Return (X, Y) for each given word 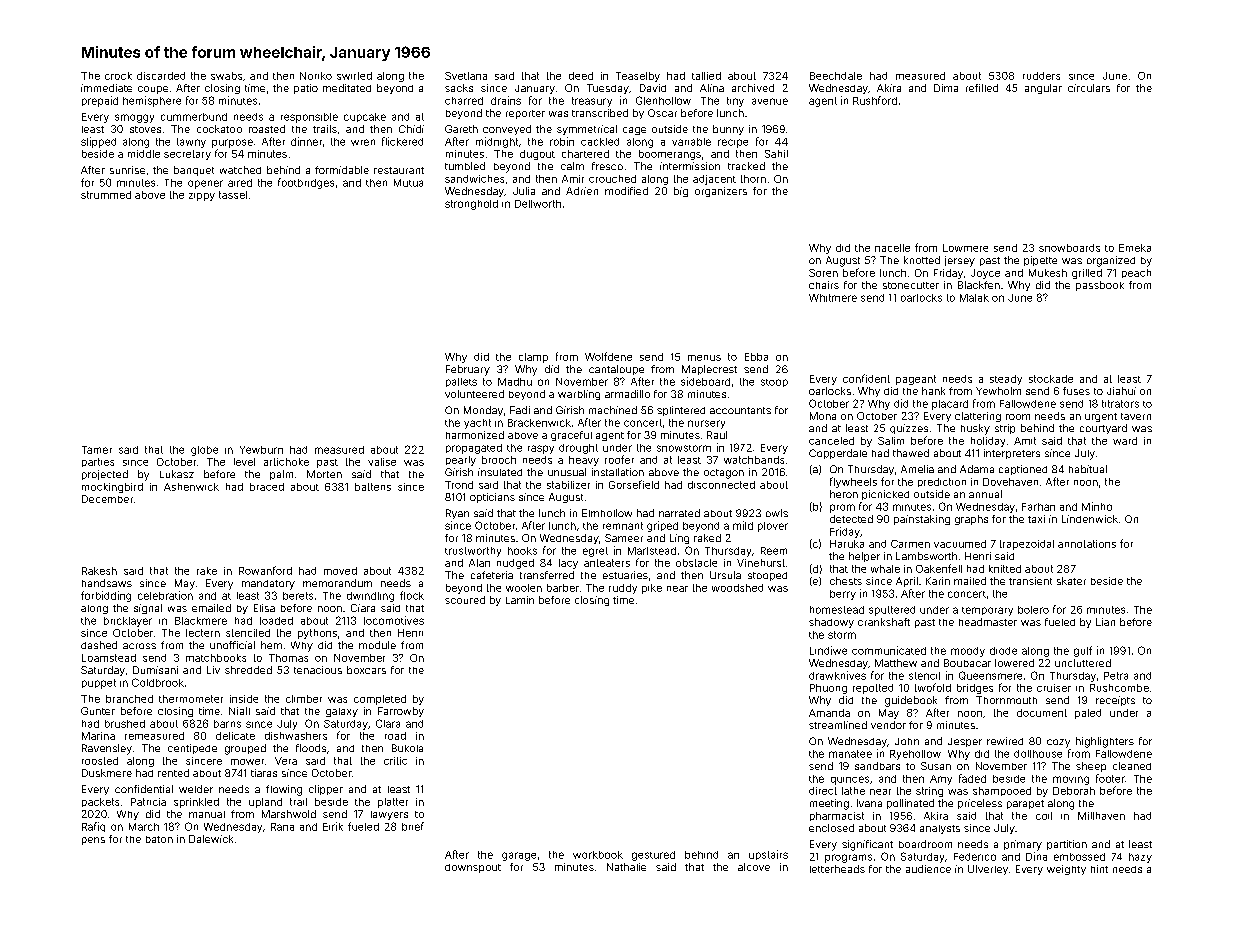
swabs (226, 76)
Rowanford (265, 570)
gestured (653, 856)
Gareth (461, 129)
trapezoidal (1027, 545)
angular (1043, 89)
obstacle (696, 563)
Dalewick (211, 839)
